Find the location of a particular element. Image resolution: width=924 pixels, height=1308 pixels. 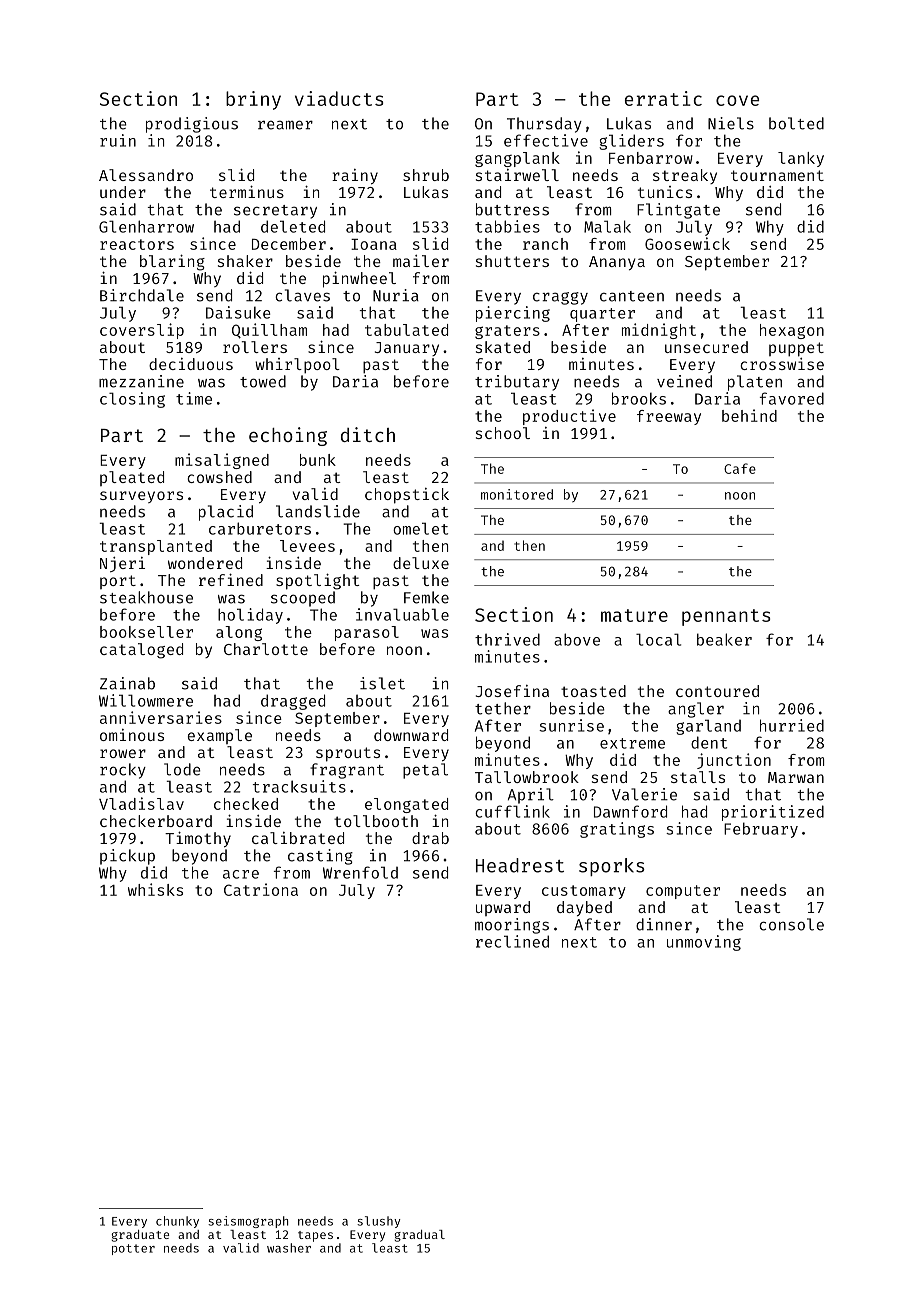

mezzanine is located at coordinates (141, 381).
